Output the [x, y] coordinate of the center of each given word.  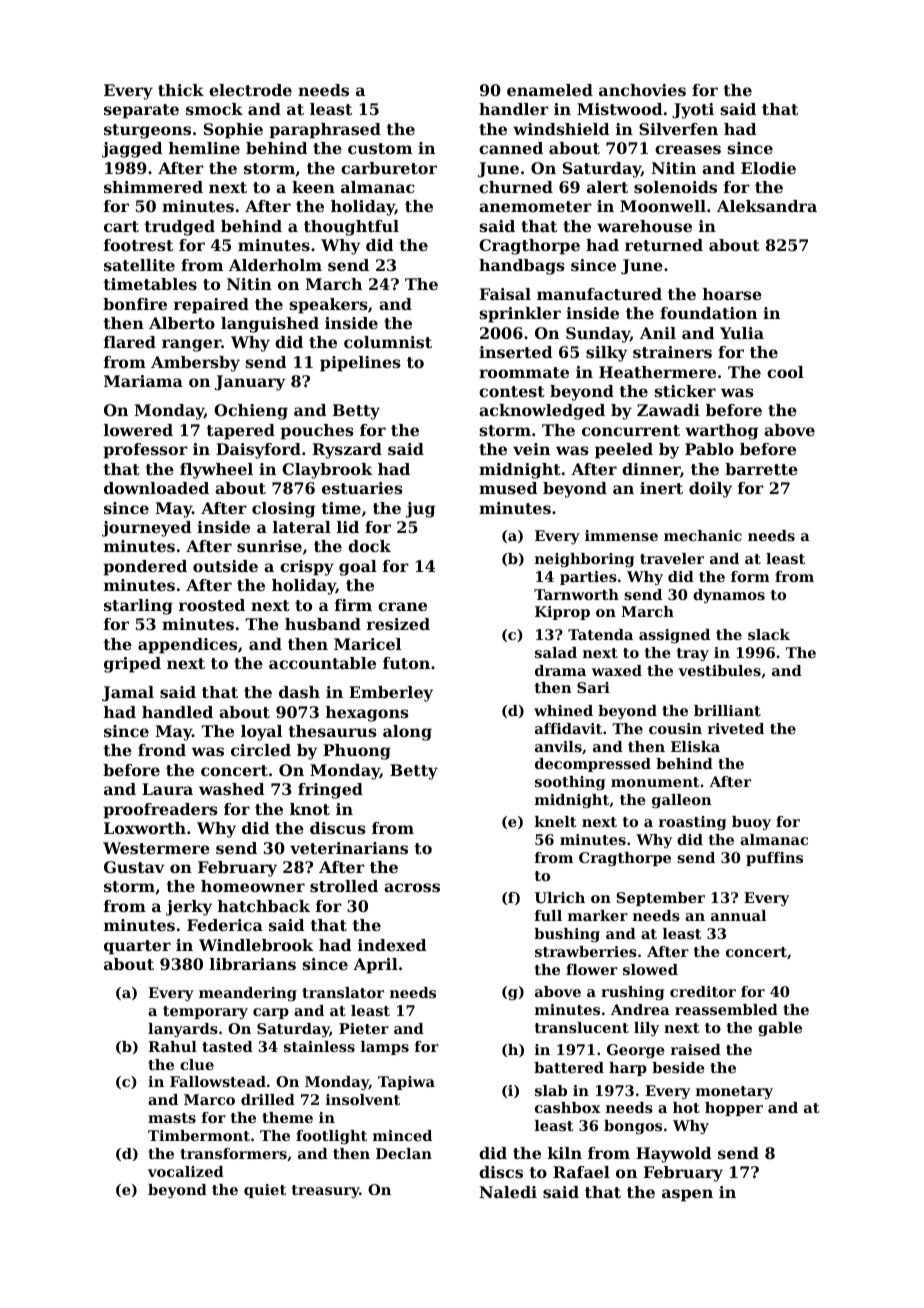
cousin [675, 728]
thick [181, 90]
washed [231, 789]
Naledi [508, 1192]
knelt [556, 821]
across [412, 887]
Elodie [768, 168]
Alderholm [275, 265]
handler [514, 109]
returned [664, 245]
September [660, 899]
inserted [515, 352]
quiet [265, 1191]
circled [261, 750]
